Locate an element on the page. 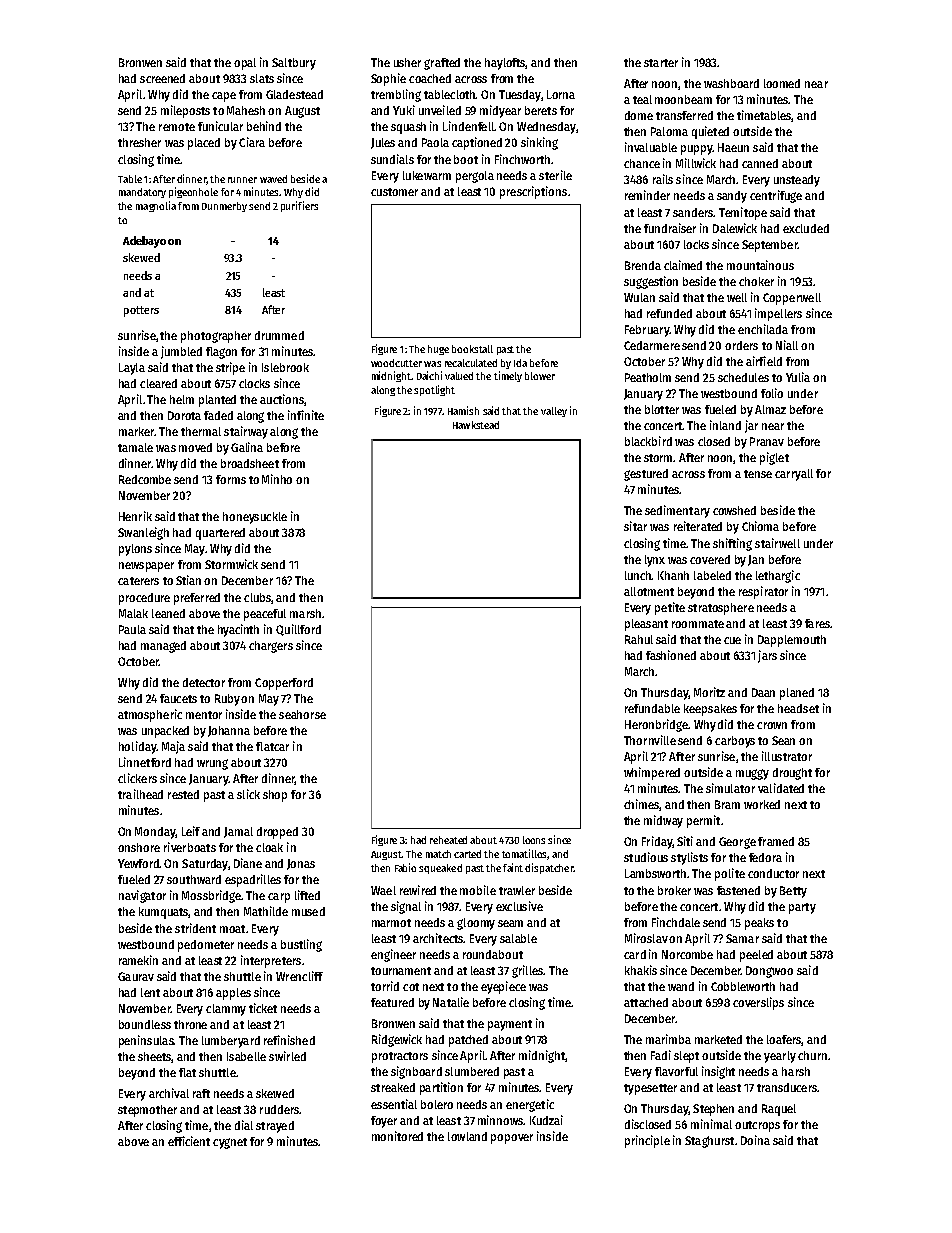 This document has width=952, height=1233. choker is located at coordinates (756, 281).
